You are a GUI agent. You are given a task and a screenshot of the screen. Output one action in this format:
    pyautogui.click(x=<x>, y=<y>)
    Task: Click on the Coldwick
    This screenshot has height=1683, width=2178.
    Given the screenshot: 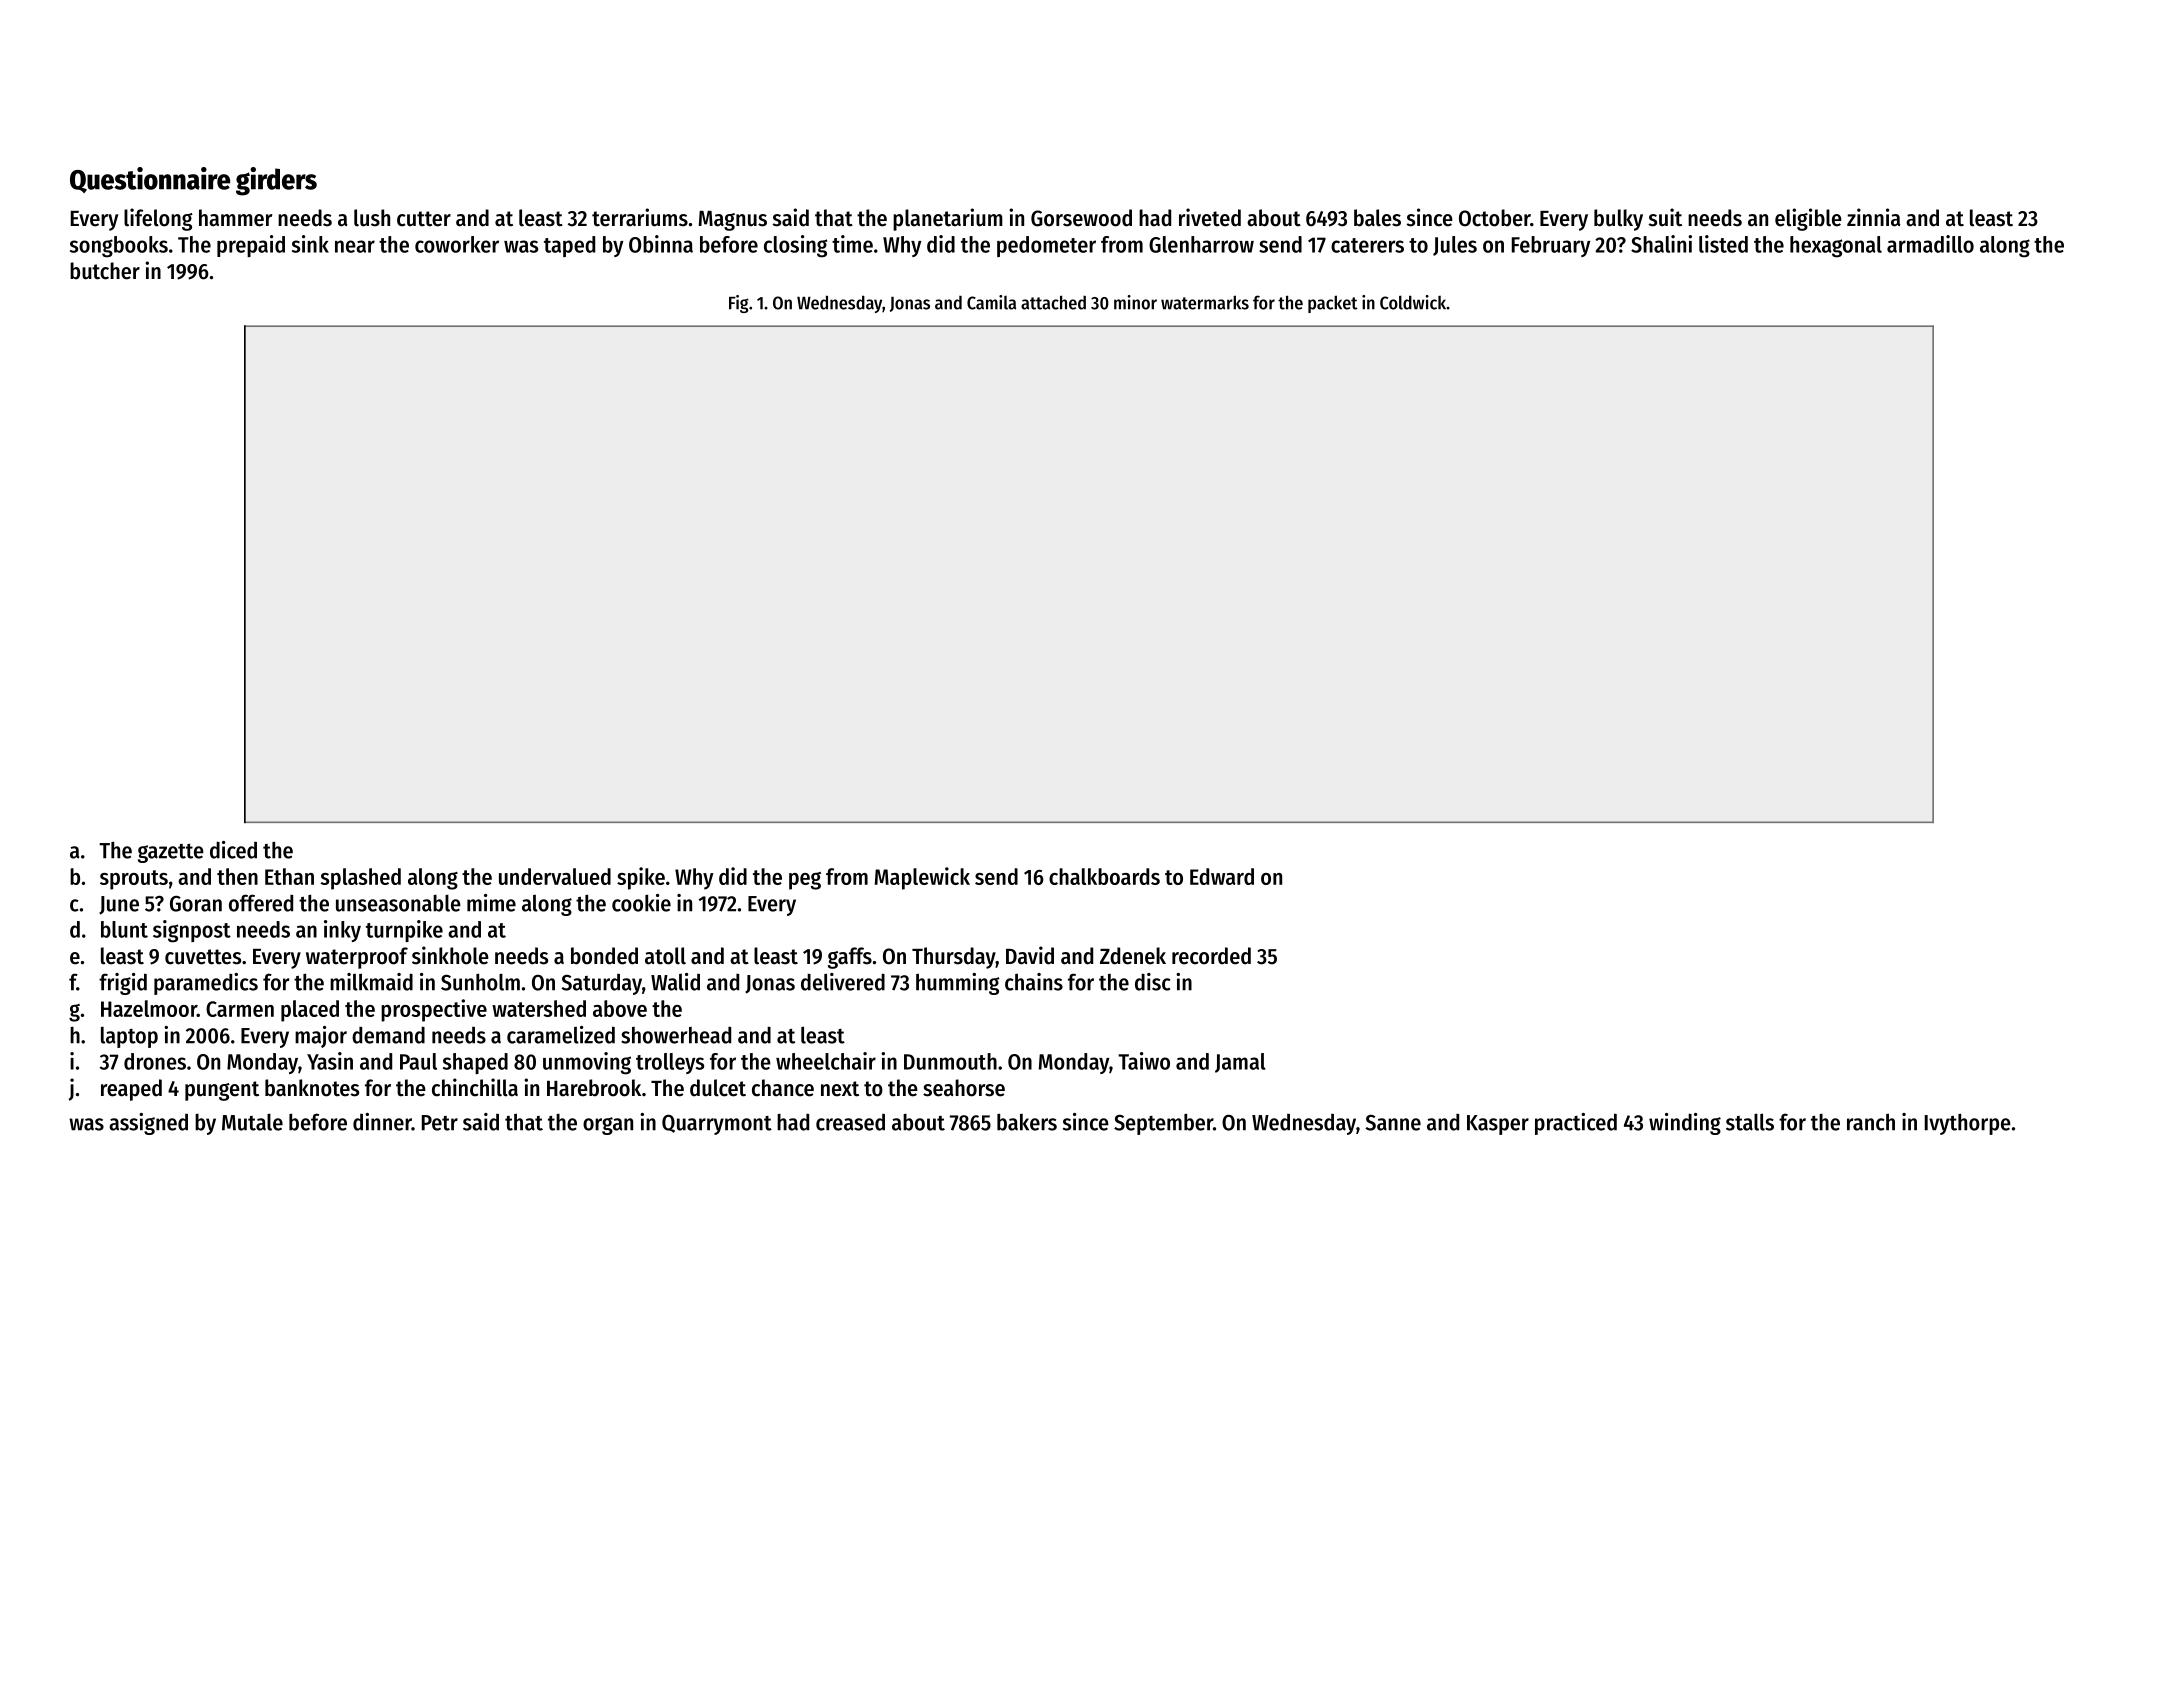 What is the action you would take?
    pyautogui.click(x=1413, y=302)
